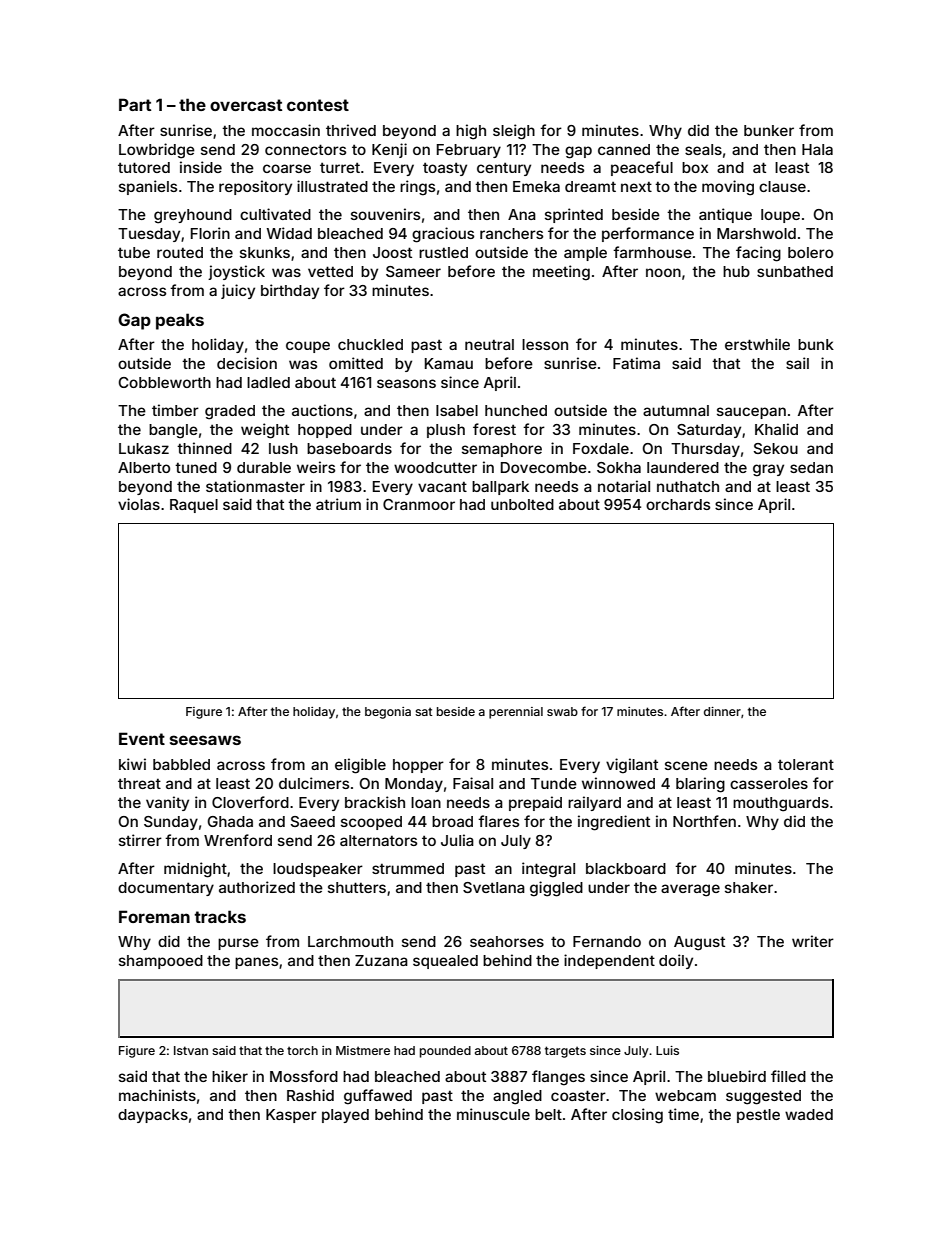 The height and width of the image is (1233, 952). Describe the element at coordinates (494, 429) in the image. I see `forest` at that location.
